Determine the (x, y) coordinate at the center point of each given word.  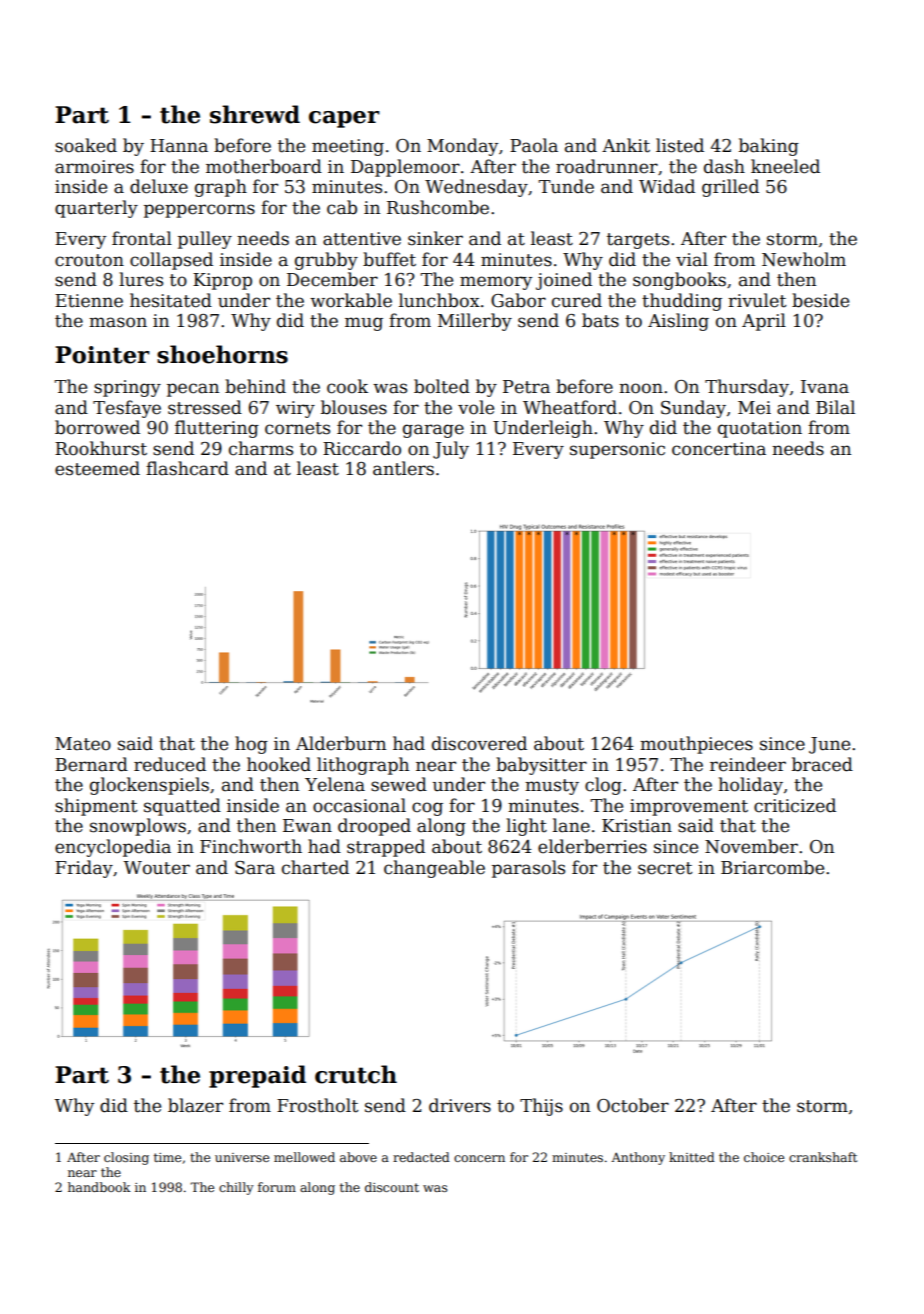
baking (769, 147)
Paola (534, 145)
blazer (195, 1105)
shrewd (255, 114)
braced (822, 764)
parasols (528, 869)
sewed (399, 784)
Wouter (156, 868)
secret (665, 868)
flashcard (187, 468)
